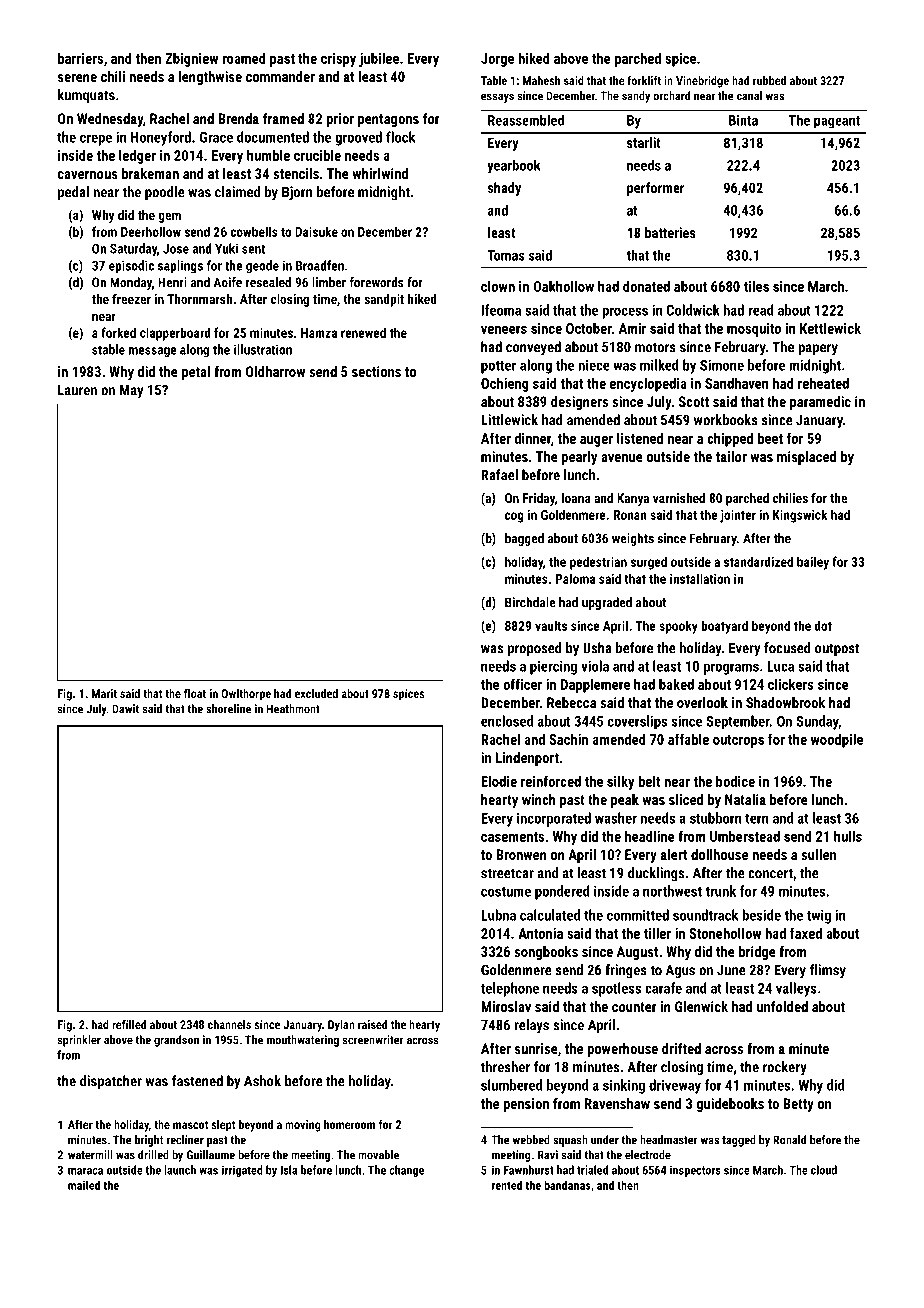 The width and height of the screenshot is (924, 1308). What do you see at coordinates (86, 96) in the screenshot?
I see `kumquats` at bounding box center [86, 96].
